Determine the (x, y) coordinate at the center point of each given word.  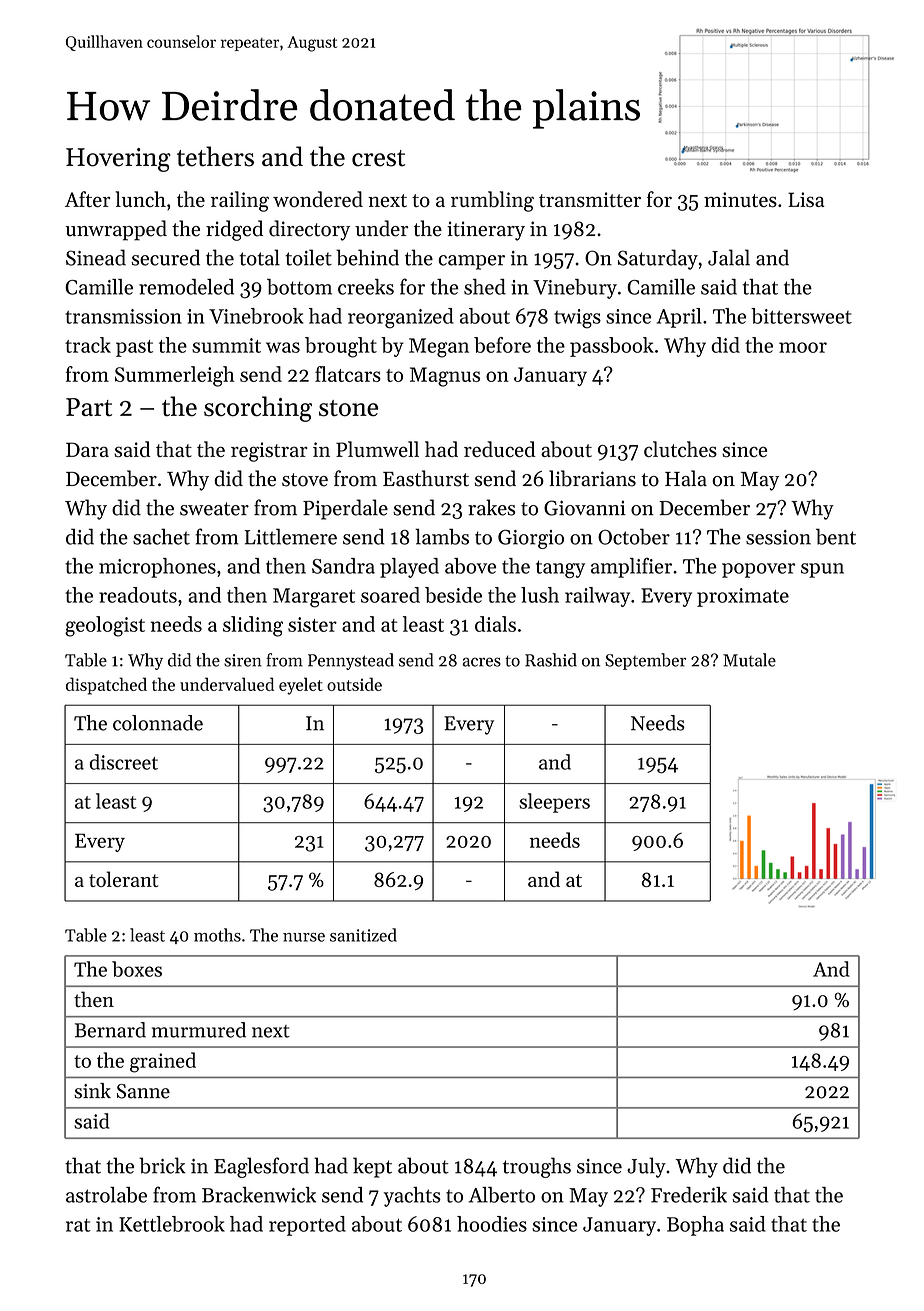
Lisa (806, 199)
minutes (740, 199)
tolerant (123, 879)
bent (836, 536)
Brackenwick (259, 1195)
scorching (258, 409)
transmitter (590, 199)
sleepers (554, 803)
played (409, 568)
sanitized (363, 935)
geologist (105, 626)
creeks (366, 287)
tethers (215, 156)
